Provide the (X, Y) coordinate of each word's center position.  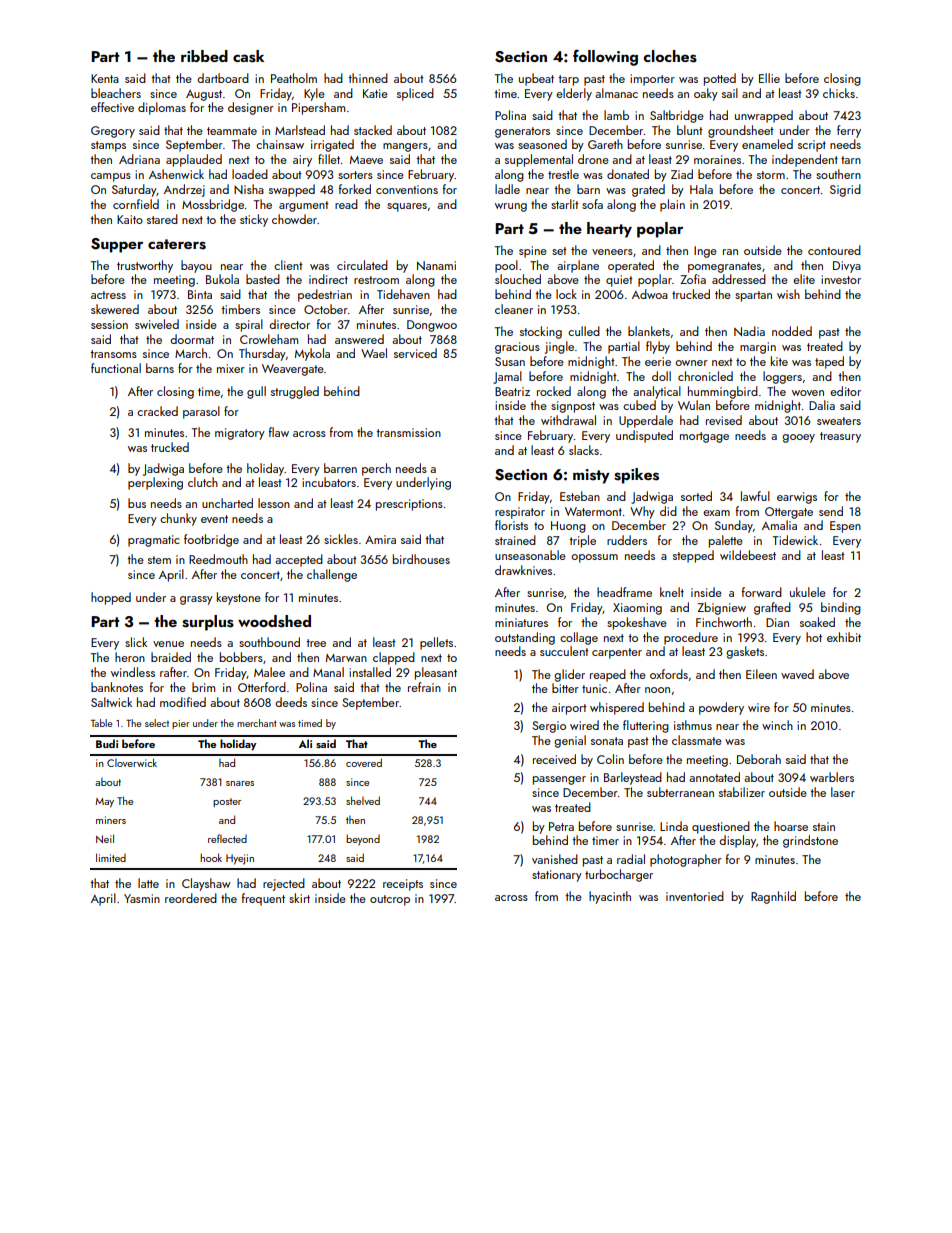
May (104, 803)
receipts (403, 885)
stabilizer (742, 792)
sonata (607, 741)
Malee (269, 672)
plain (672, 205)
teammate (232, 131)
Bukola (222, 279)
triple (582, 541)
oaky (706, 94)
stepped (693, 556)
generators (522, 132)
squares (407, 207)
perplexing (155, 483)
